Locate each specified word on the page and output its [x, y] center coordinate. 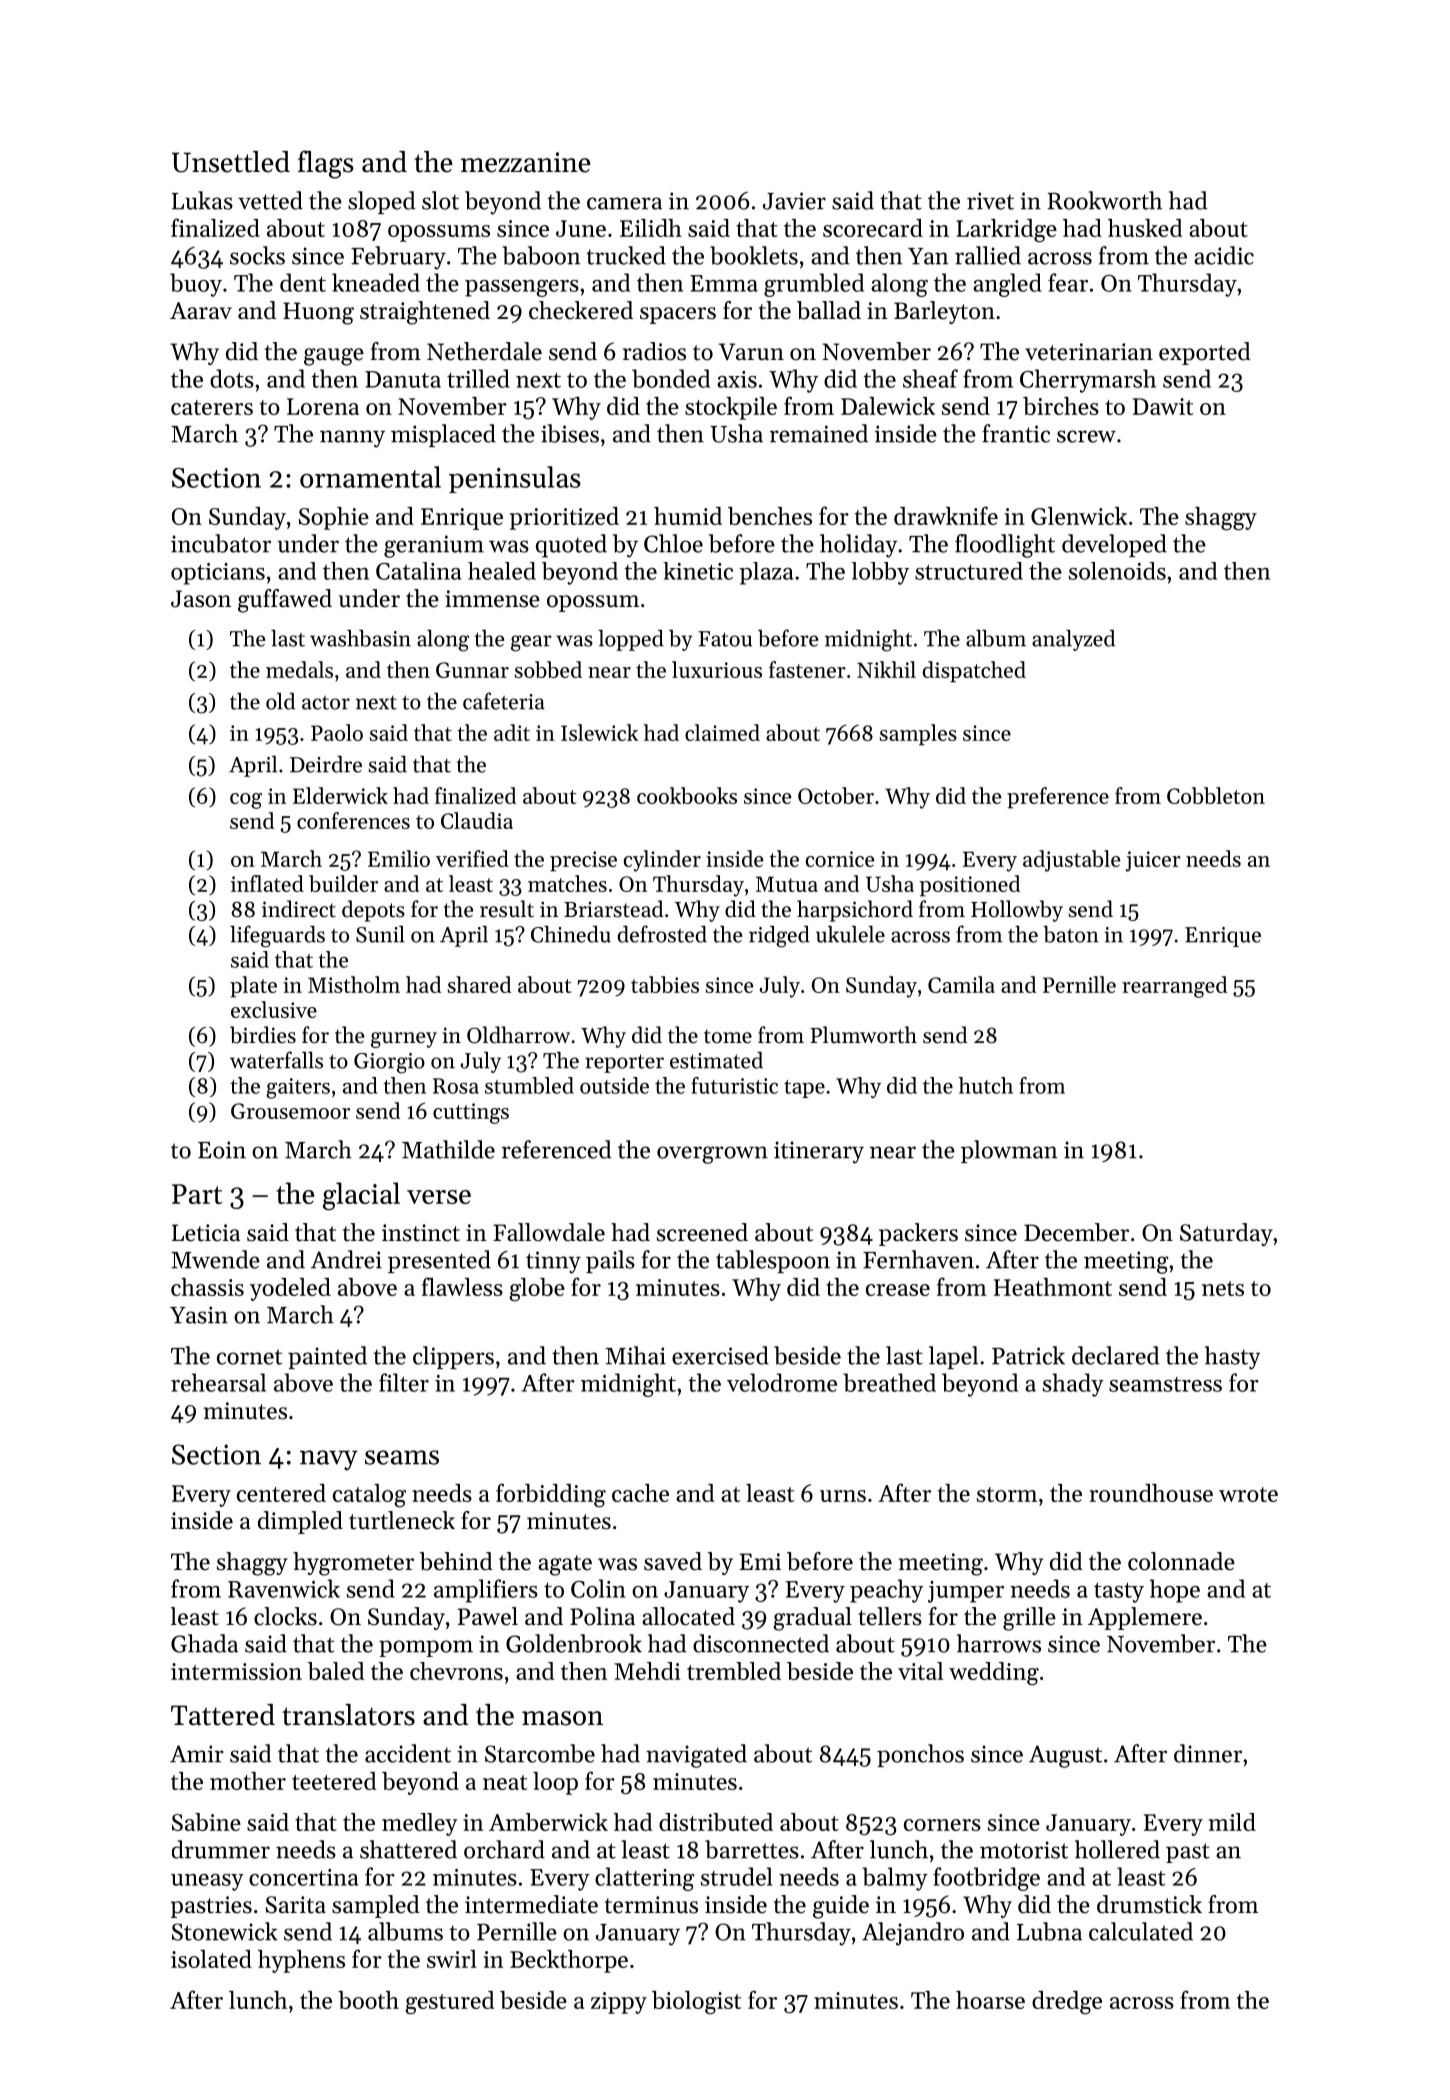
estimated [716, 1060]
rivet [990, 201]
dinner [1208, 1753]
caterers [212, 407]
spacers [678, 315]
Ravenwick [284, 1588]
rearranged [1174, 987]
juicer [1153, 861]
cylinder [662, 861]
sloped [381, 202]
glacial [361, 1196]
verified [472, 858]
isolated [211, 1959]
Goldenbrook [574, 1643]
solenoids [1117, 571]
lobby [880, 573]
